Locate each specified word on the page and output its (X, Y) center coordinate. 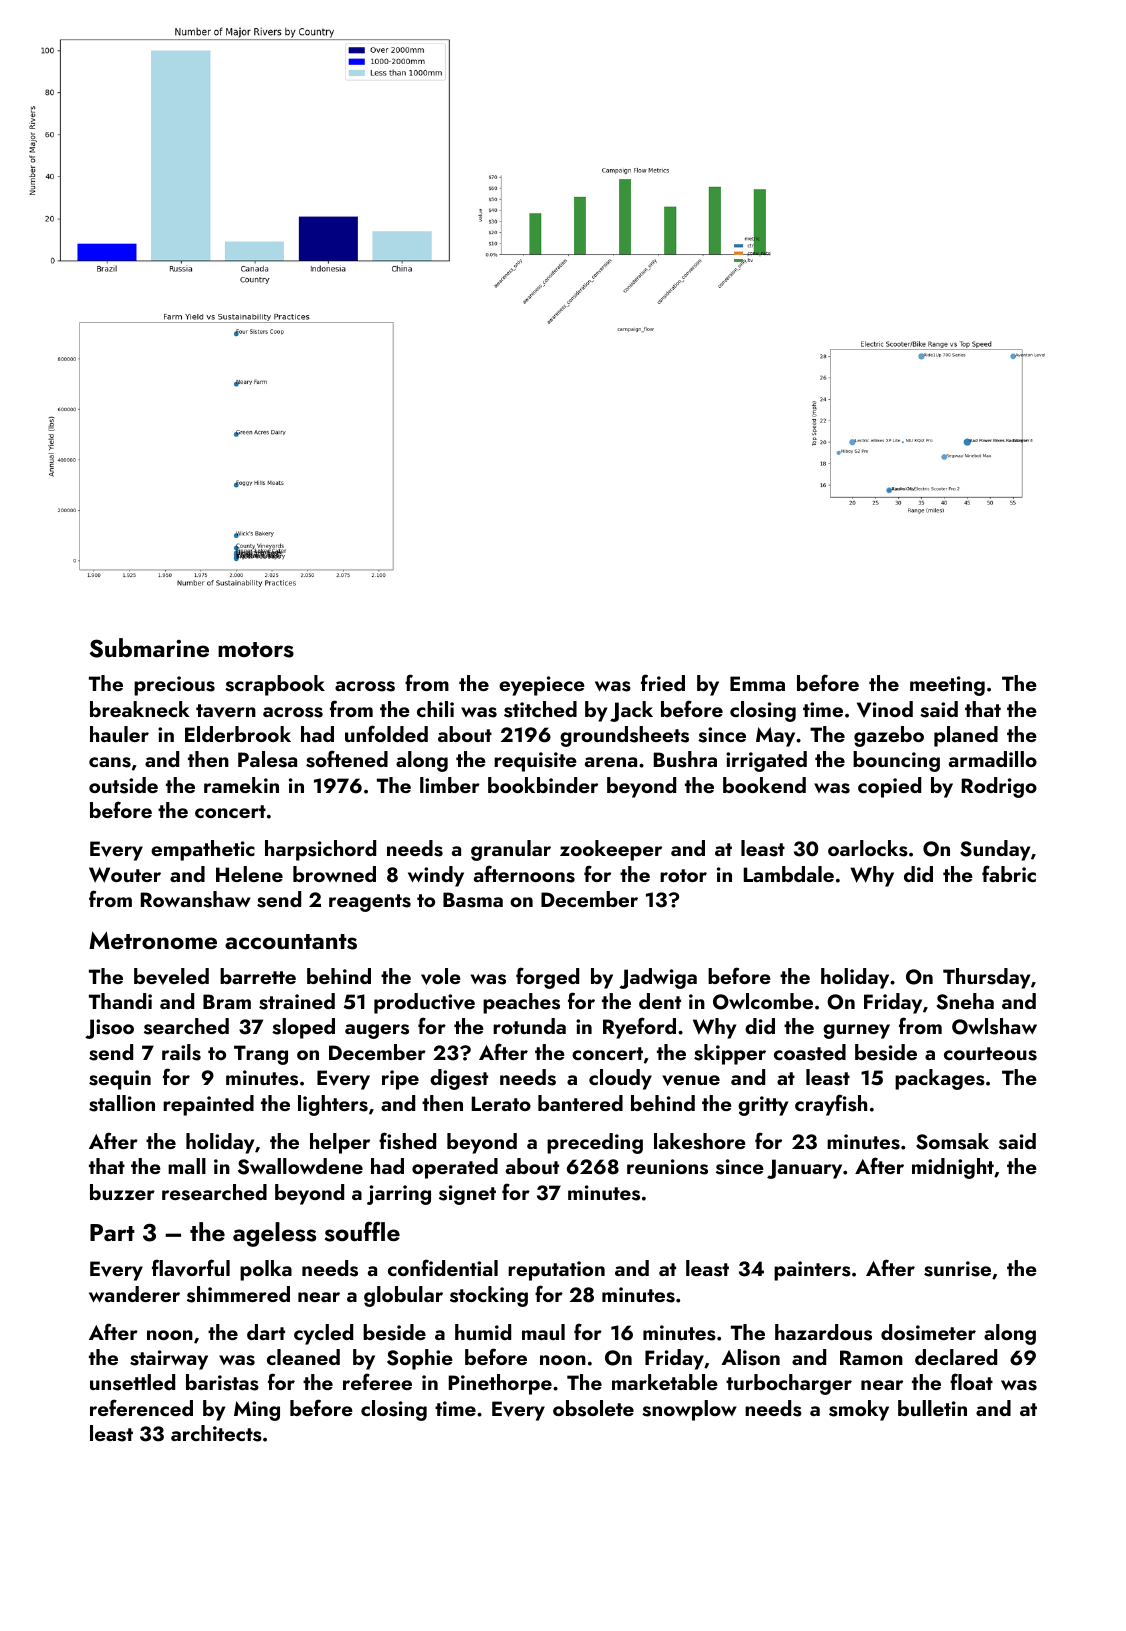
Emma (757, 683)
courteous (990, 1054)
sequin (120, 1080)
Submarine (149, 648)
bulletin (932, 1408)
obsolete (593, 1408)
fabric (1009, 873)
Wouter (125, 875)
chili (435, 709)
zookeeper (611, 850)
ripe (400, 1080)
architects (216, 1433)
